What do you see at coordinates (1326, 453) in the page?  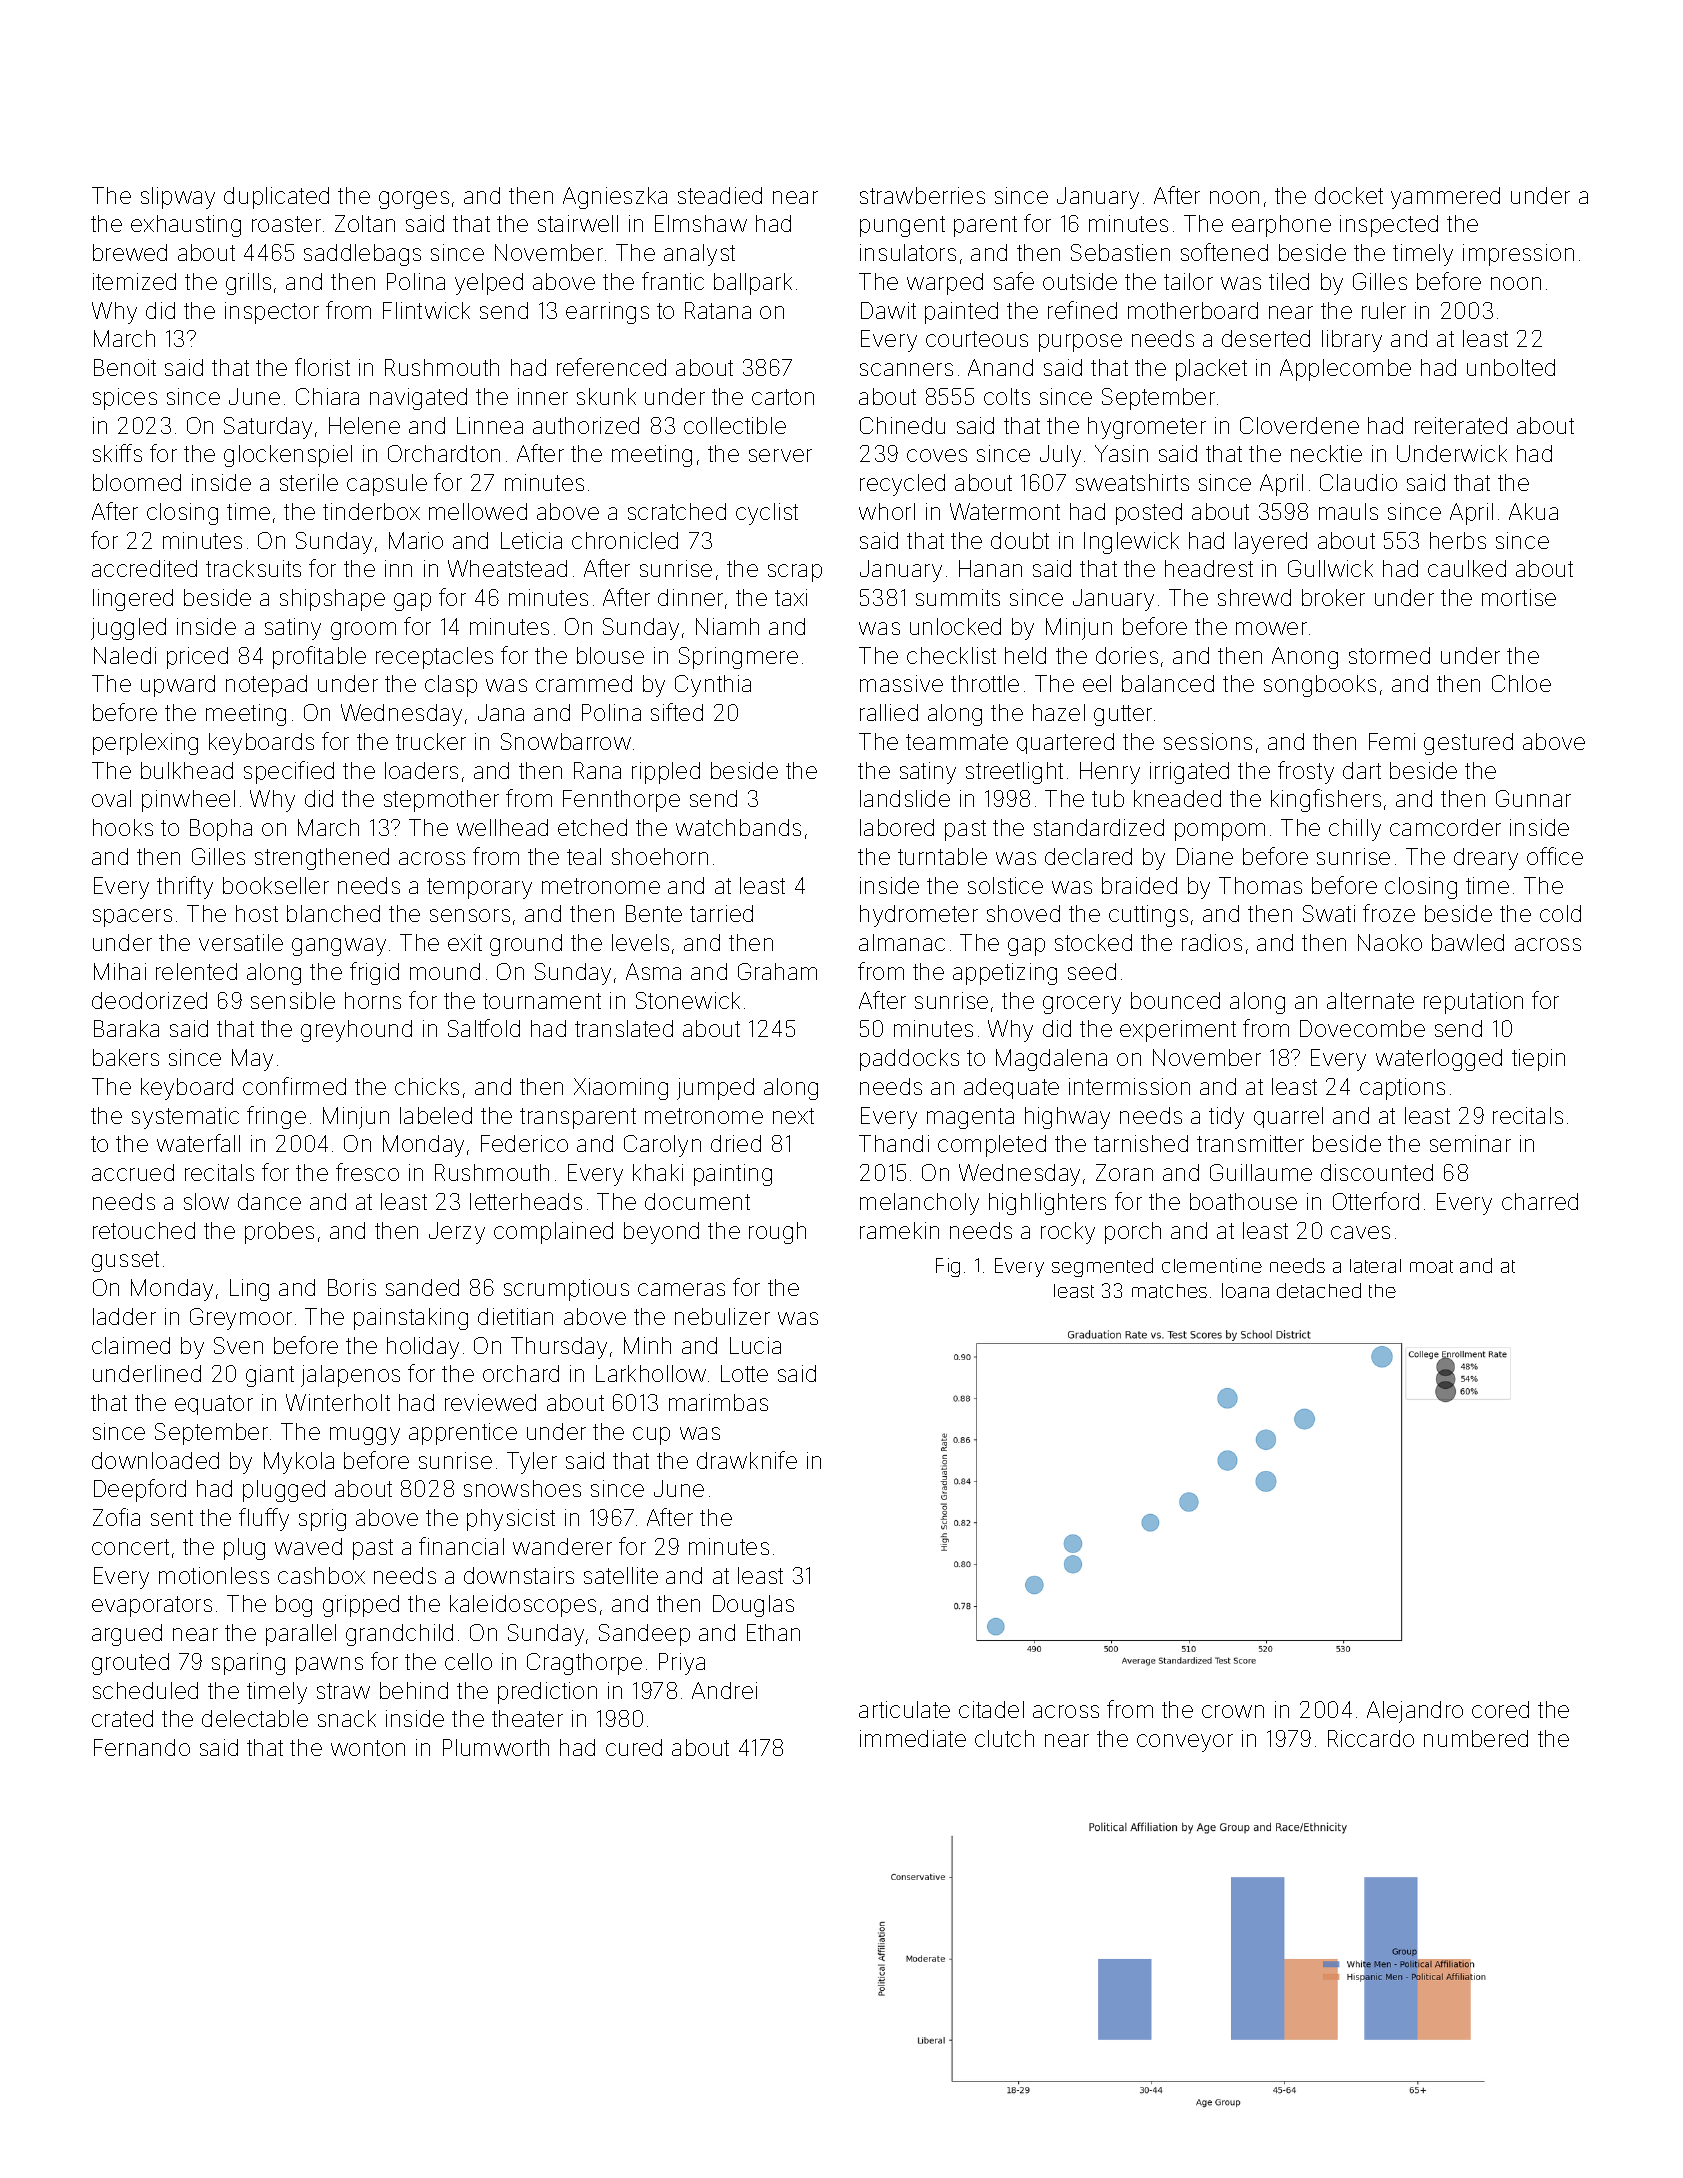 I see `necktie` at bounding box center [1326, 453].
